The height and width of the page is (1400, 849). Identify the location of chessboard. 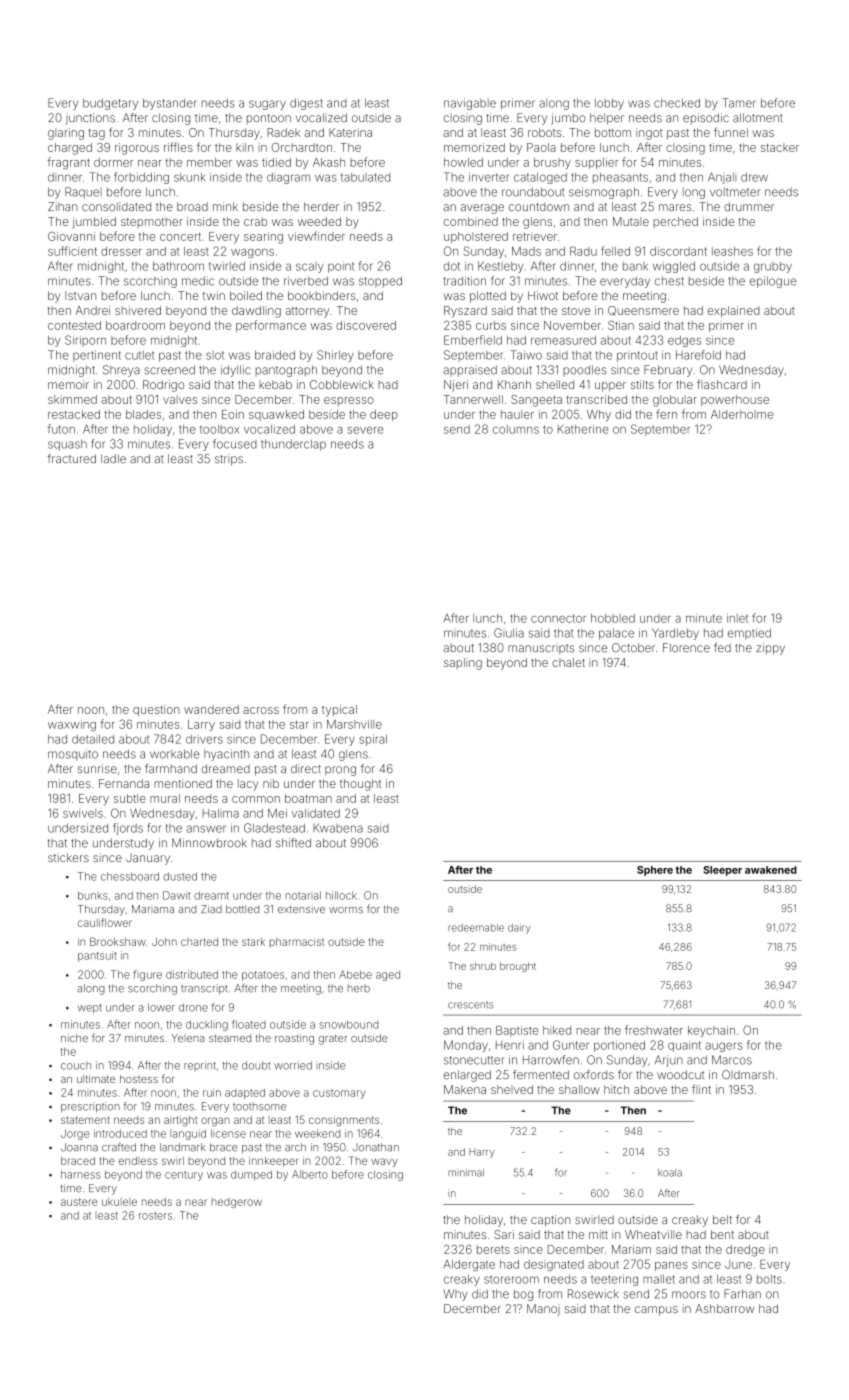
(130, 876).
